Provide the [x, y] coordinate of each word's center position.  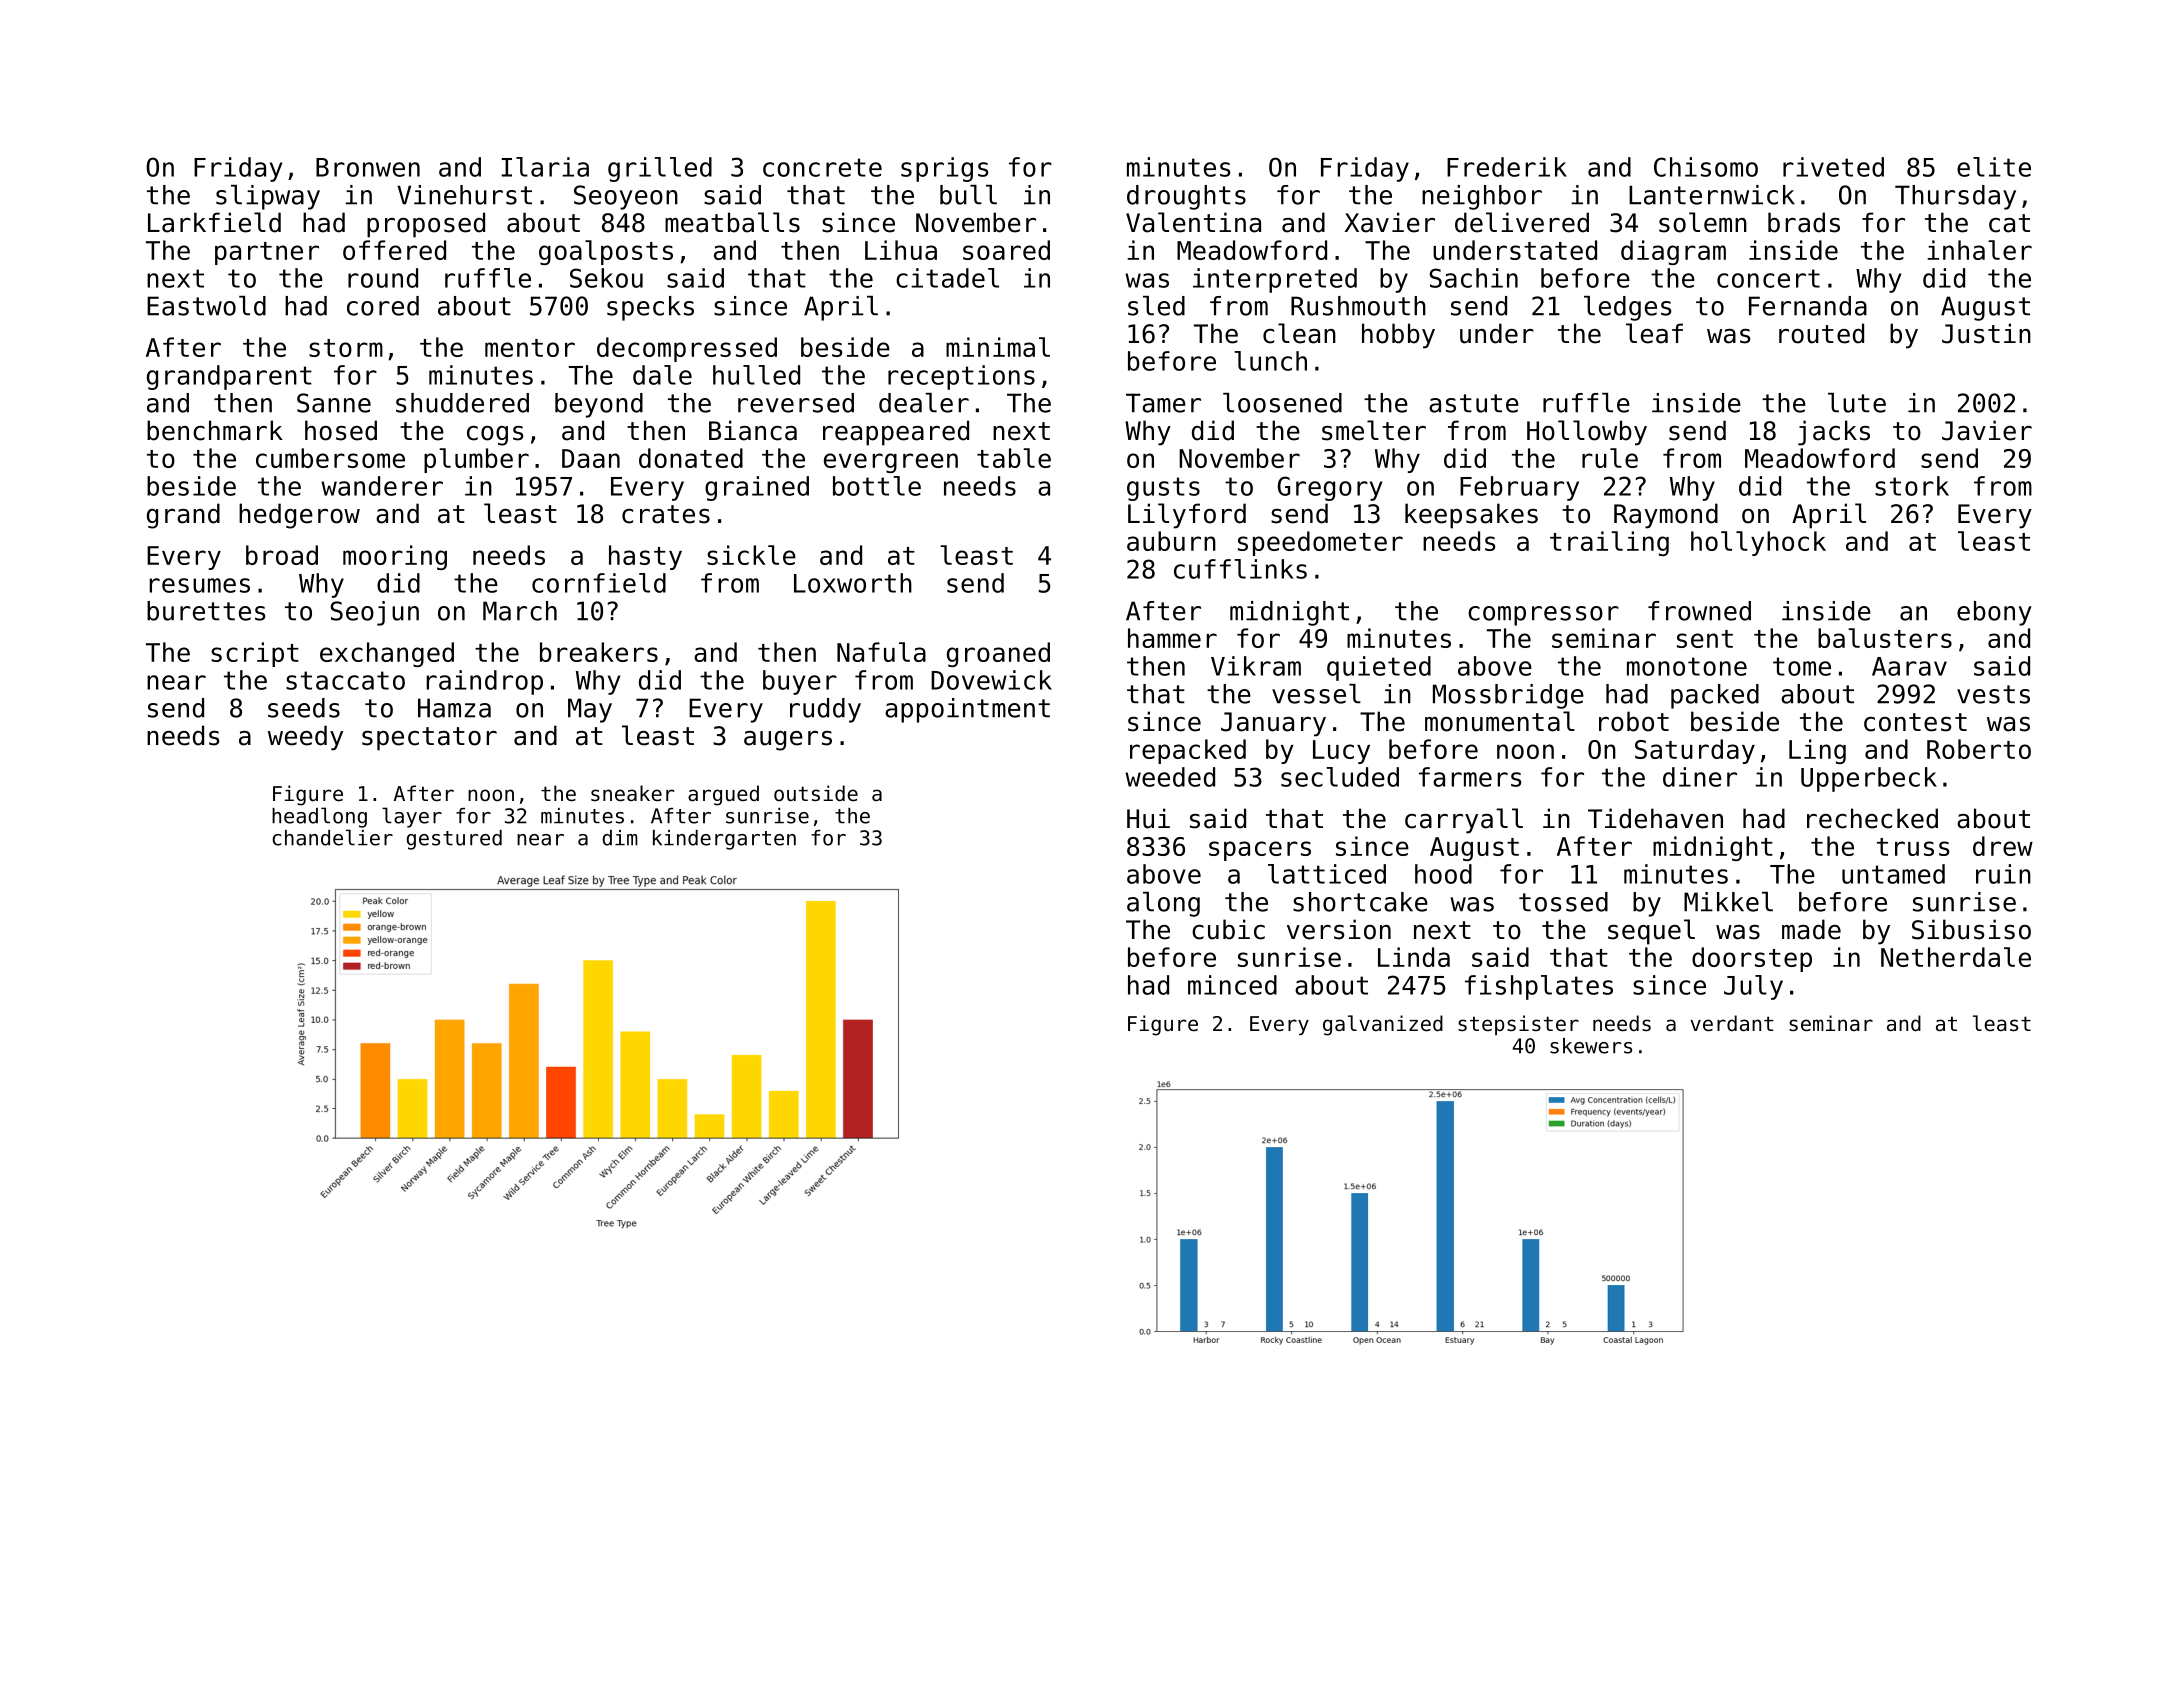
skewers [1591, 1046]
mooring [395, 557]
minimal [998, 347]
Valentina [1193, 222]
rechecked [1872, 818]
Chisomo [1706, 167]
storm [346, 348]
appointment [967, 710]
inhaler [1979, 250]
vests [1993, 694]
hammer [1172, 638]
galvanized [1383, 1025]
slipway [268, 197]
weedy [305, 738]
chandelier [332, 837]
